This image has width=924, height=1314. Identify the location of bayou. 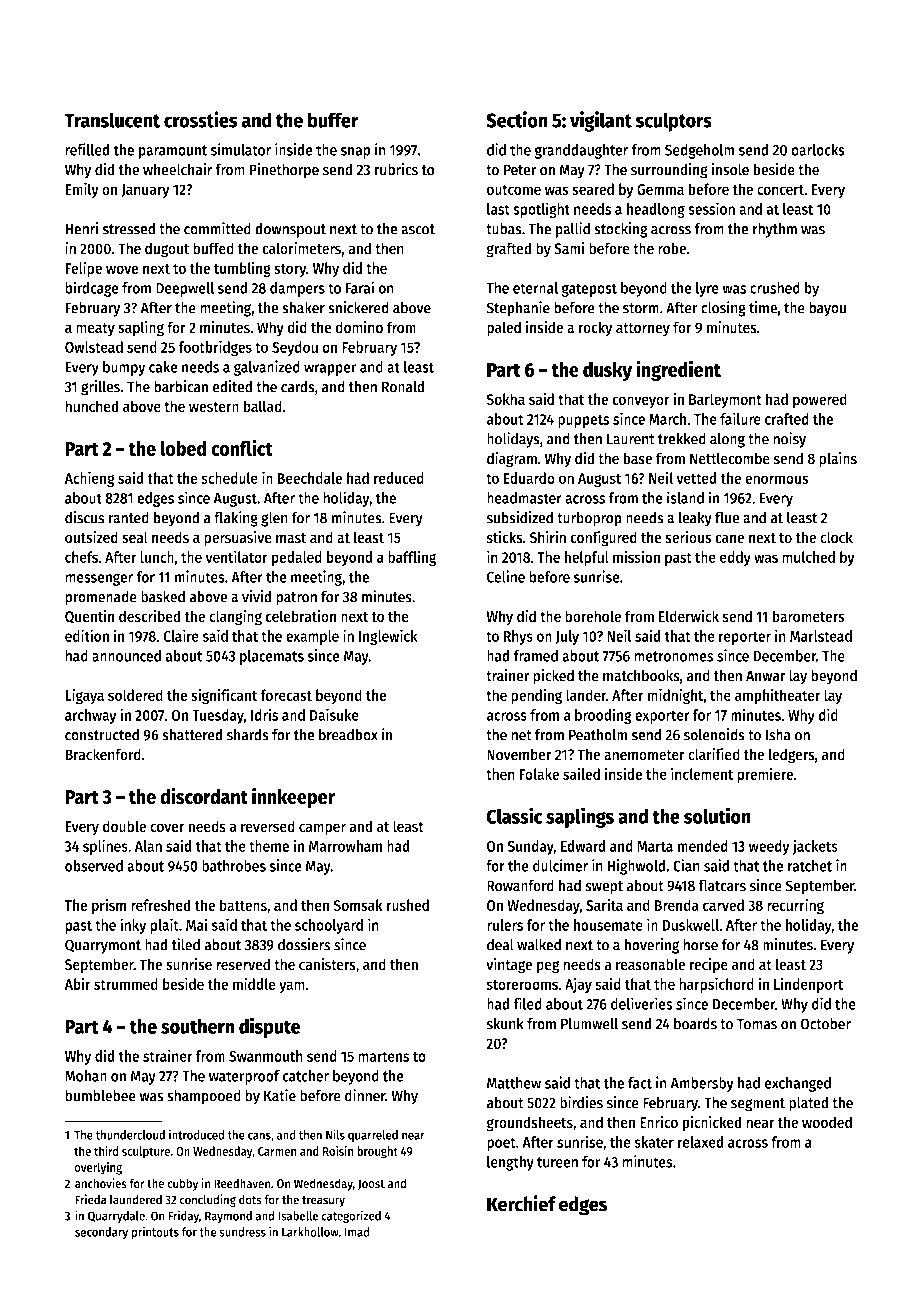
(827, 309).
